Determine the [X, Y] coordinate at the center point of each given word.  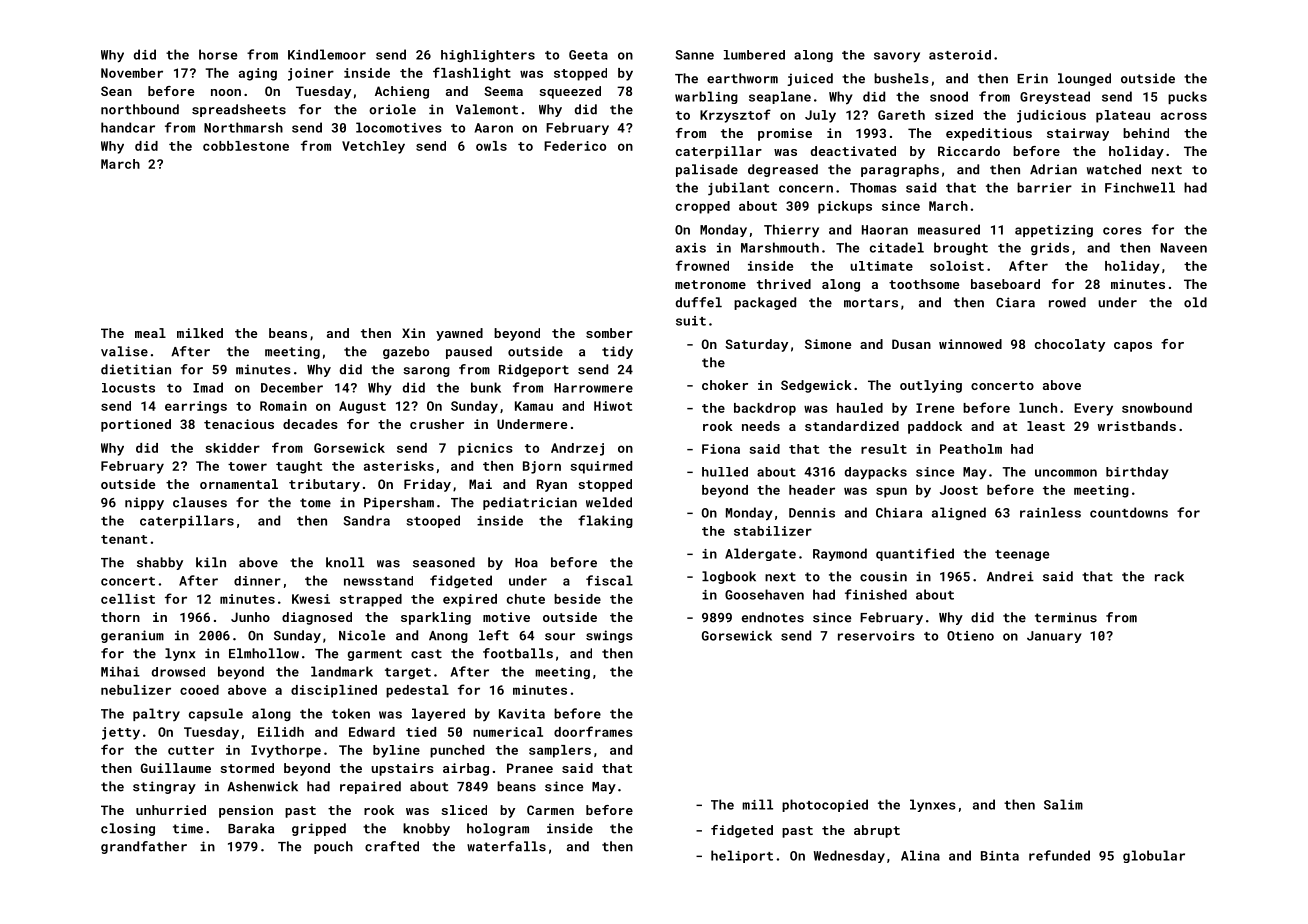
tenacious [239, 424]
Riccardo [969, 151]
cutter [191, 750]
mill [757, 804]
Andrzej [577, 449]
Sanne [694, 55]
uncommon [1066, 473]
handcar [128, 127]
